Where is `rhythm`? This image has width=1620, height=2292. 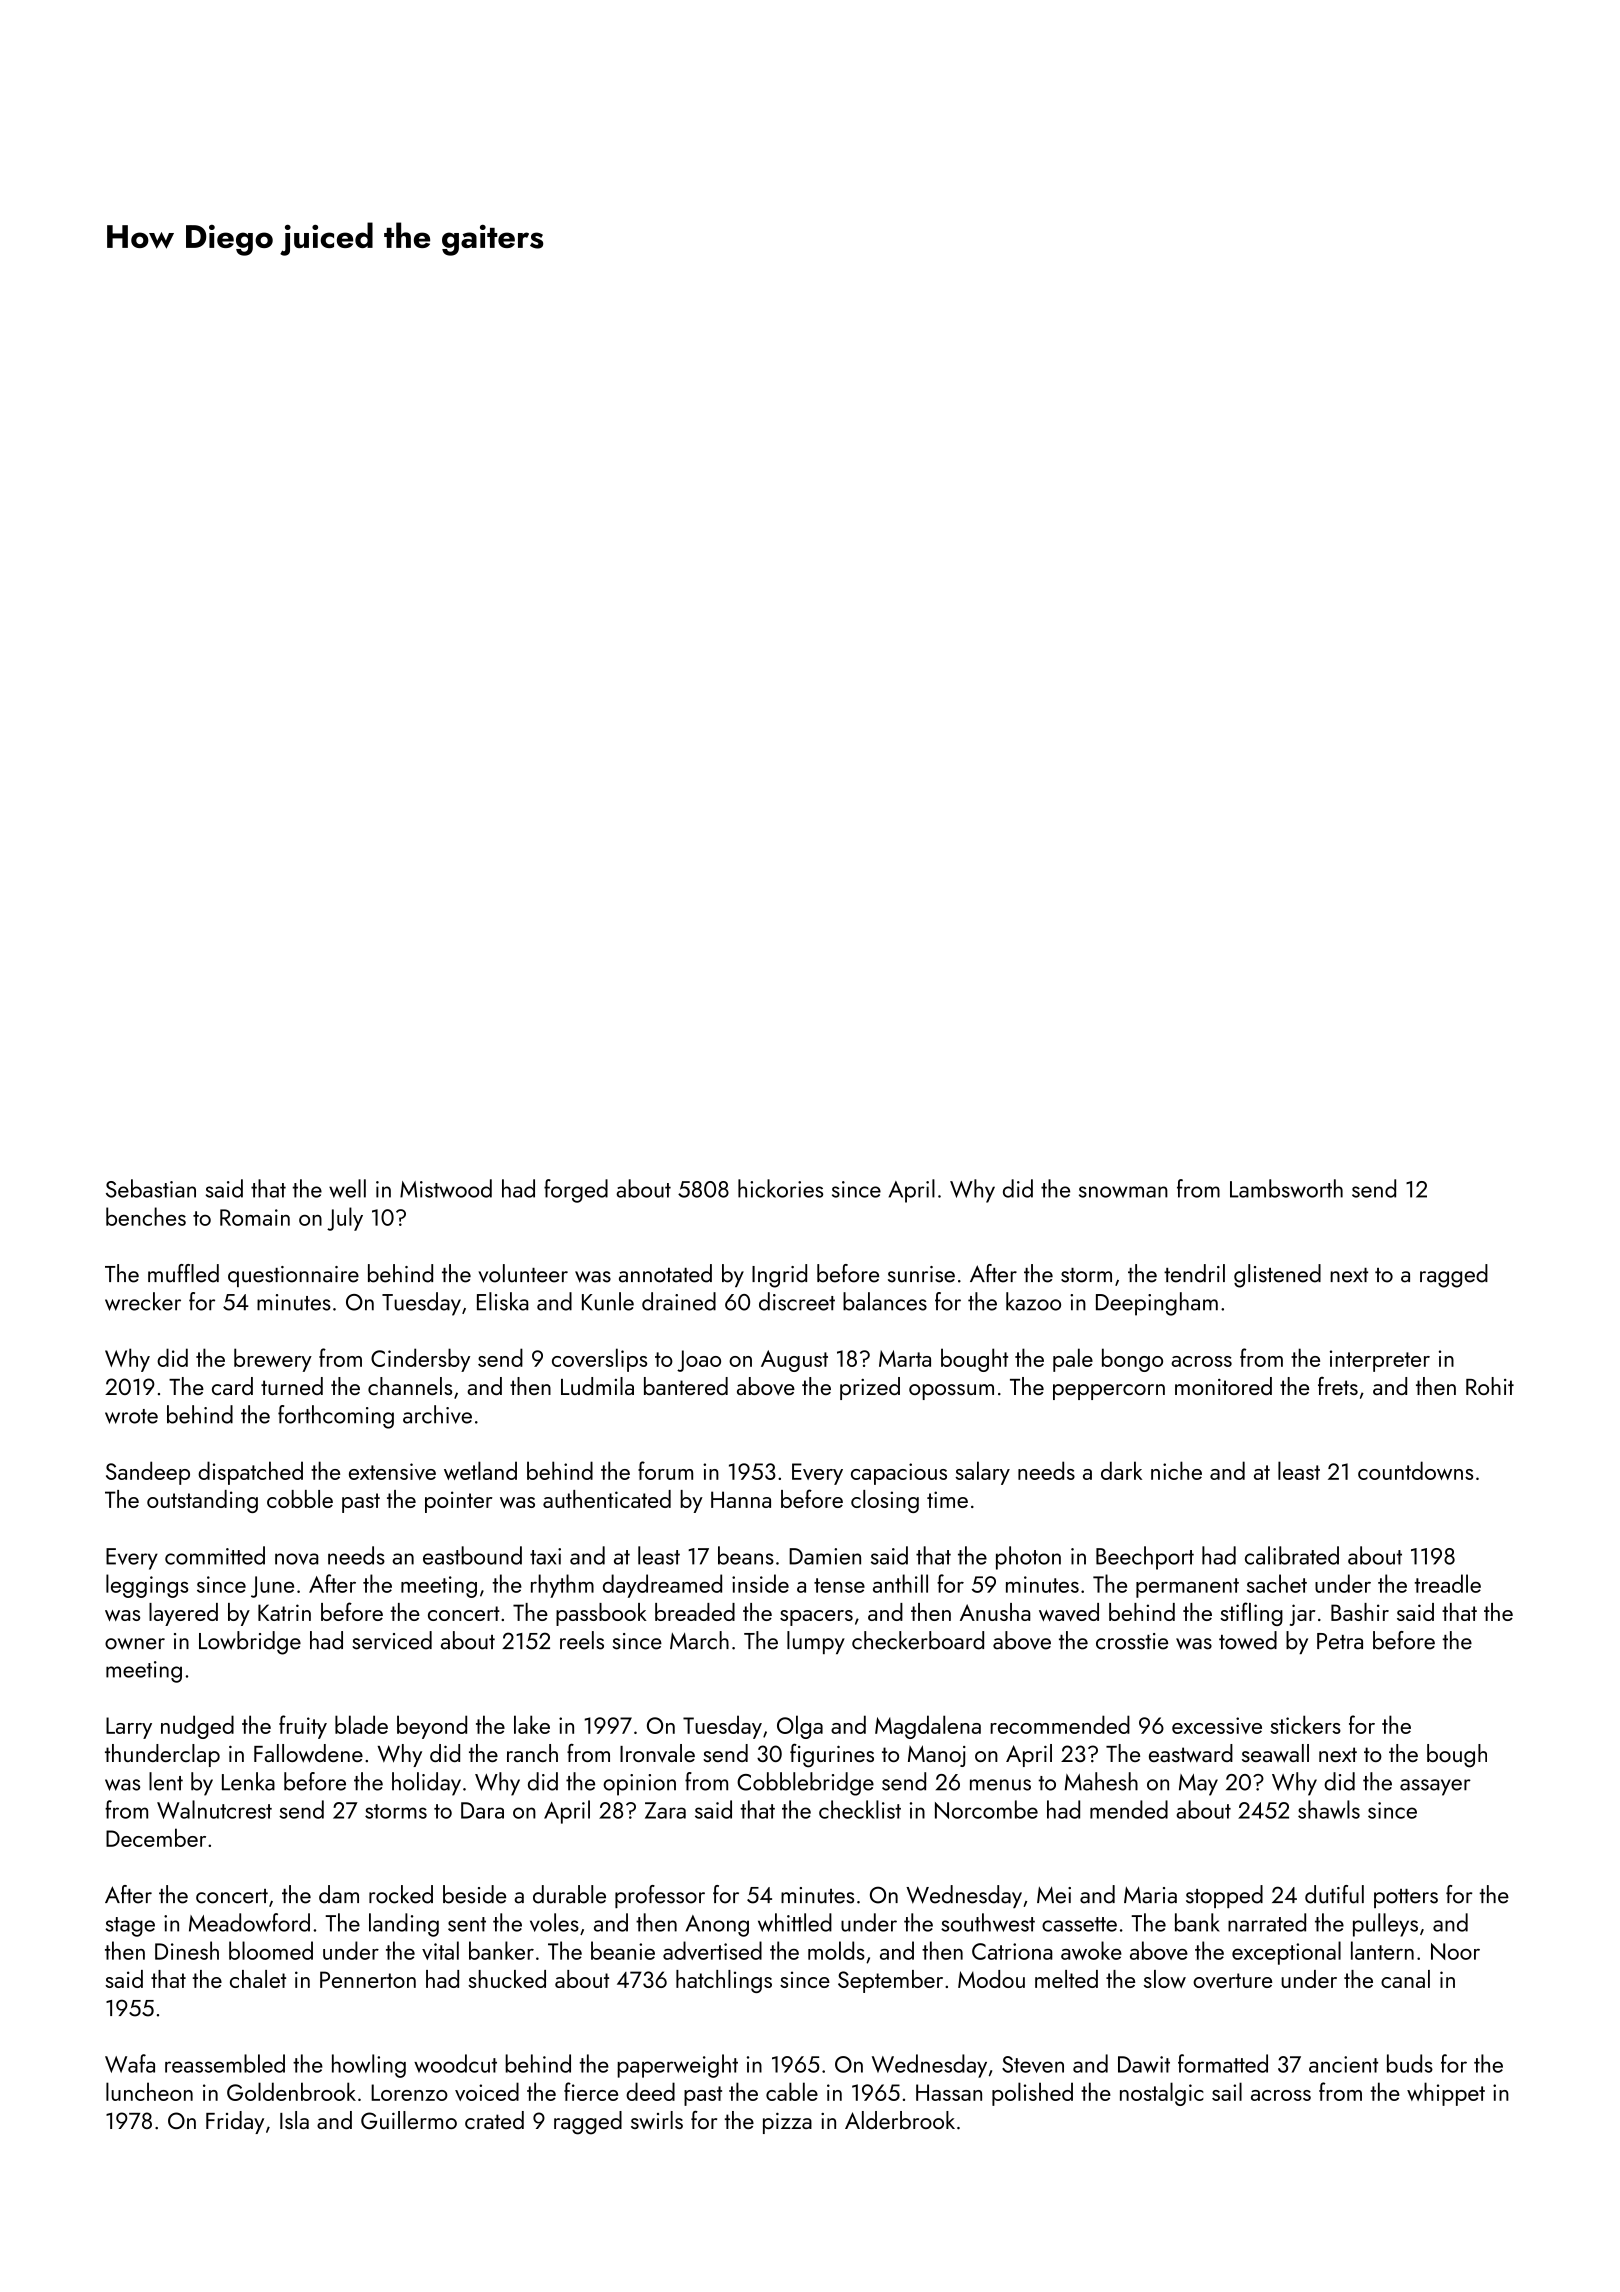 rhythm is located at coordinates (562, 1586).
